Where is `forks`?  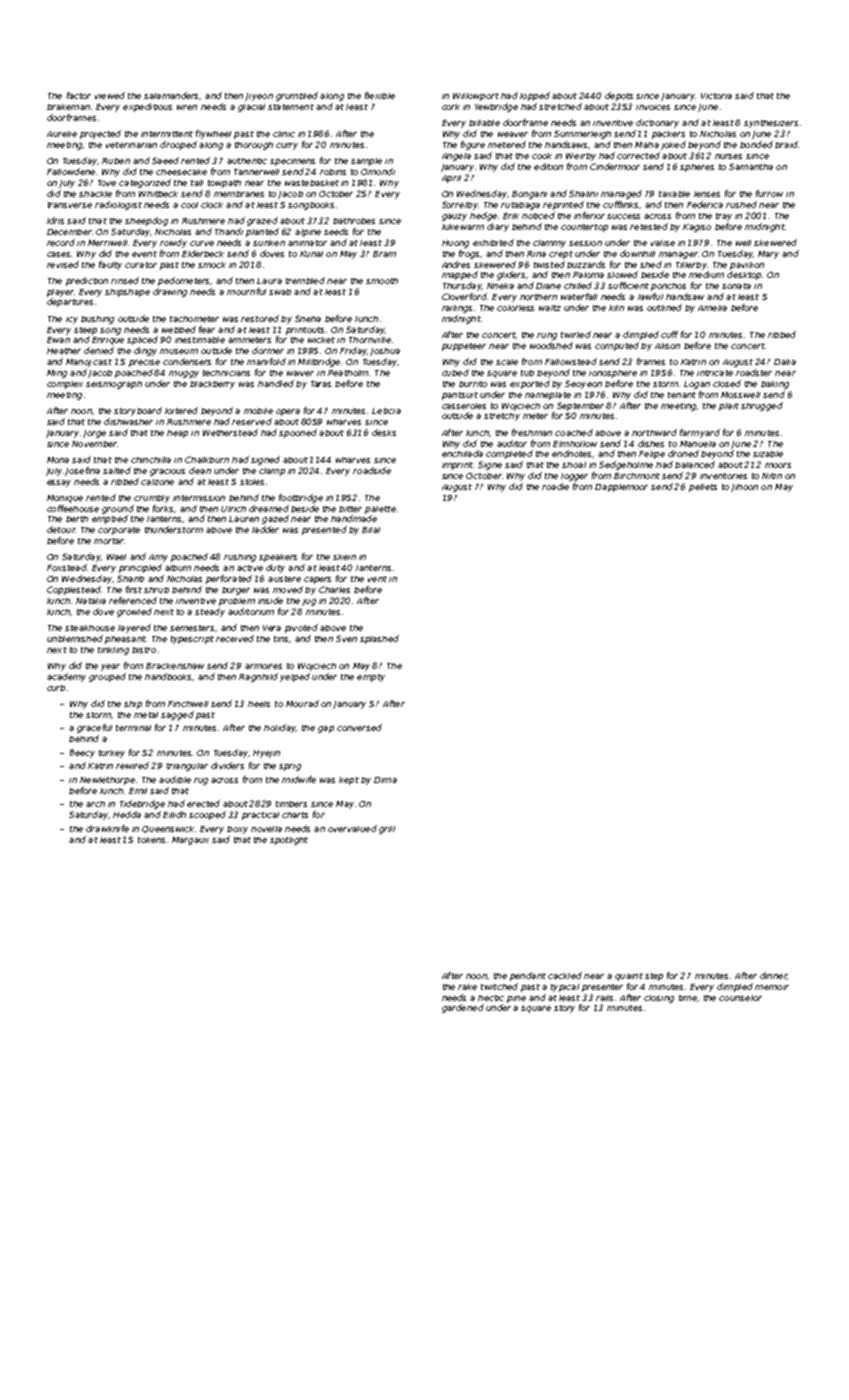
forks is located at coordinates (163, 508).
